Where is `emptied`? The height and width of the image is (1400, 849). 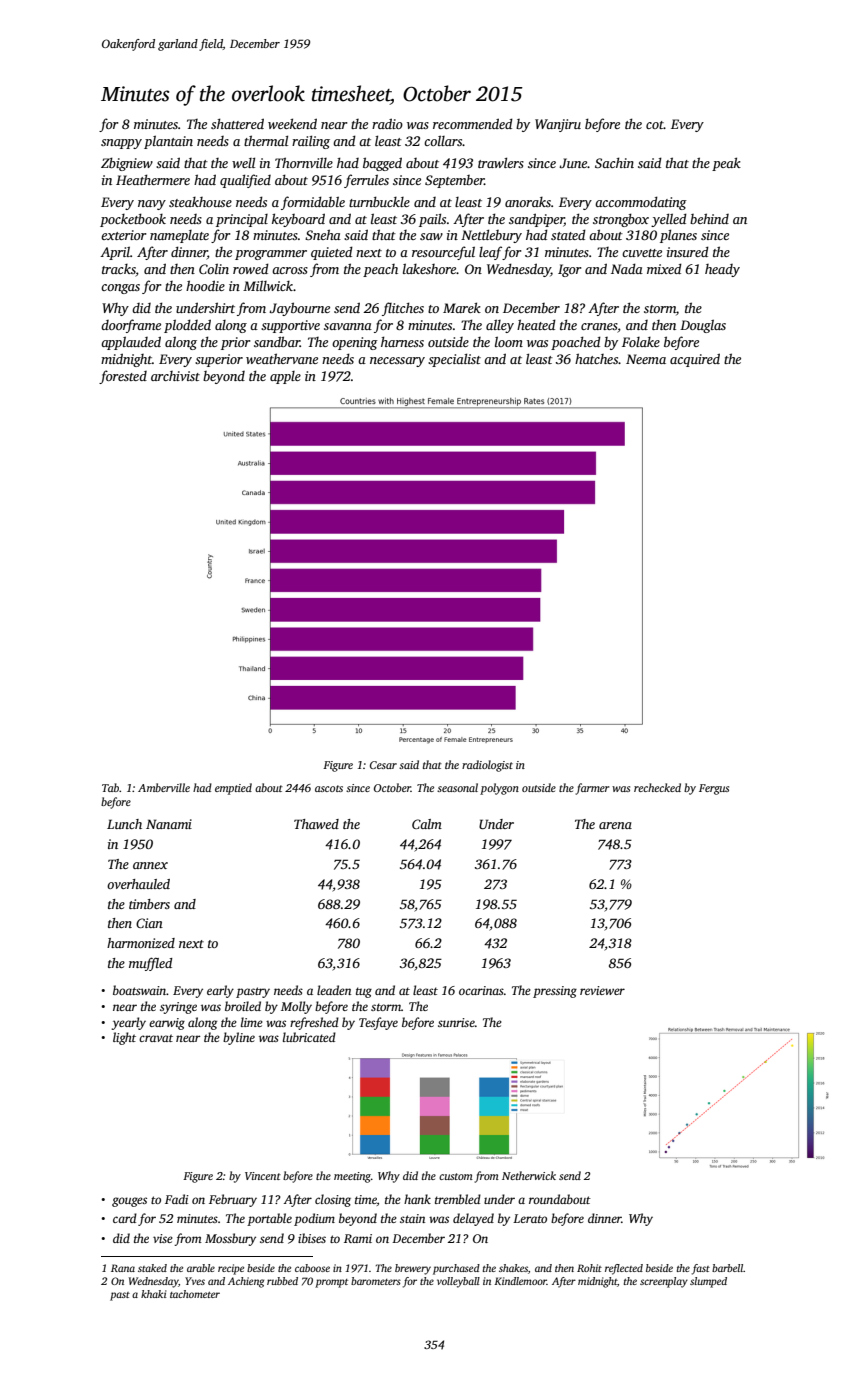 emptied is located at coordinates (233, 789).
